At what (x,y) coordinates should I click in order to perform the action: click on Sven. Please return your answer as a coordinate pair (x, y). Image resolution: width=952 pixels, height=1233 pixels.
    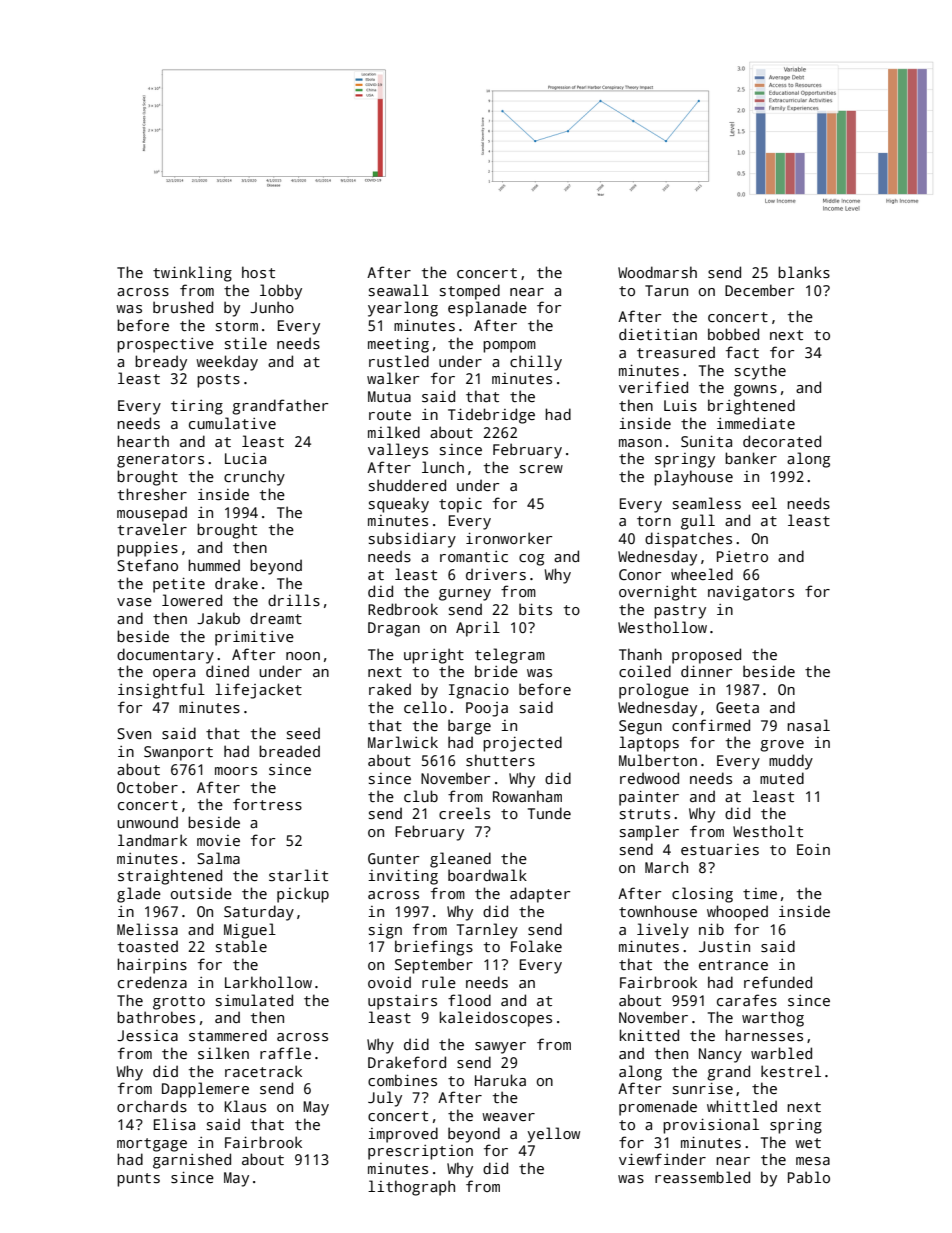
    Looking at the image, I should click on (134, 734).
